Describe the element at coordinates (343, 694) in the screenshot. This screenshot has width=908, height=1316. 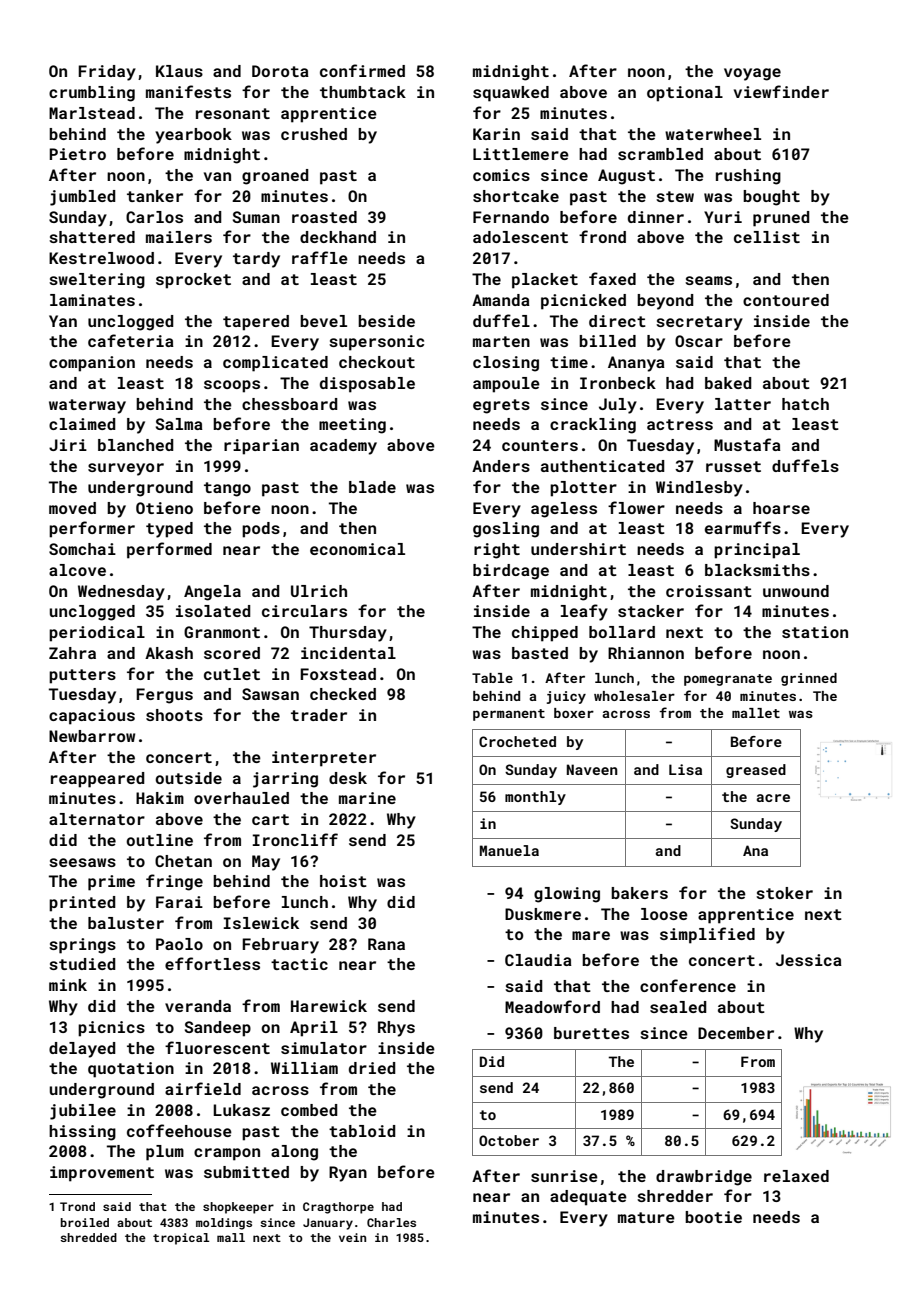
I see `checked` at that location.
